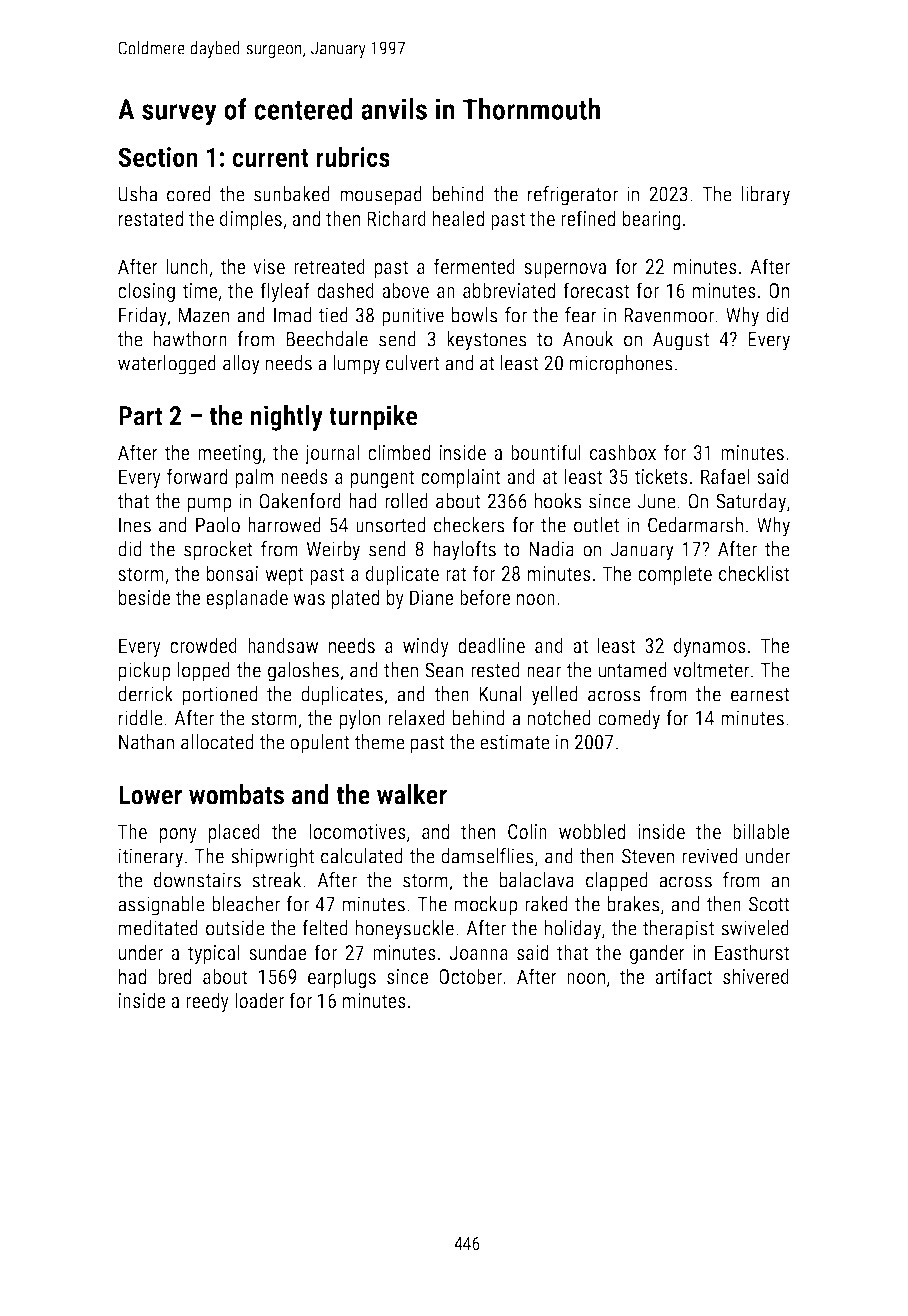  What do you see at coordinates (320, 744) in the document?
I see `opulent` at bounding box center [320, 744].
